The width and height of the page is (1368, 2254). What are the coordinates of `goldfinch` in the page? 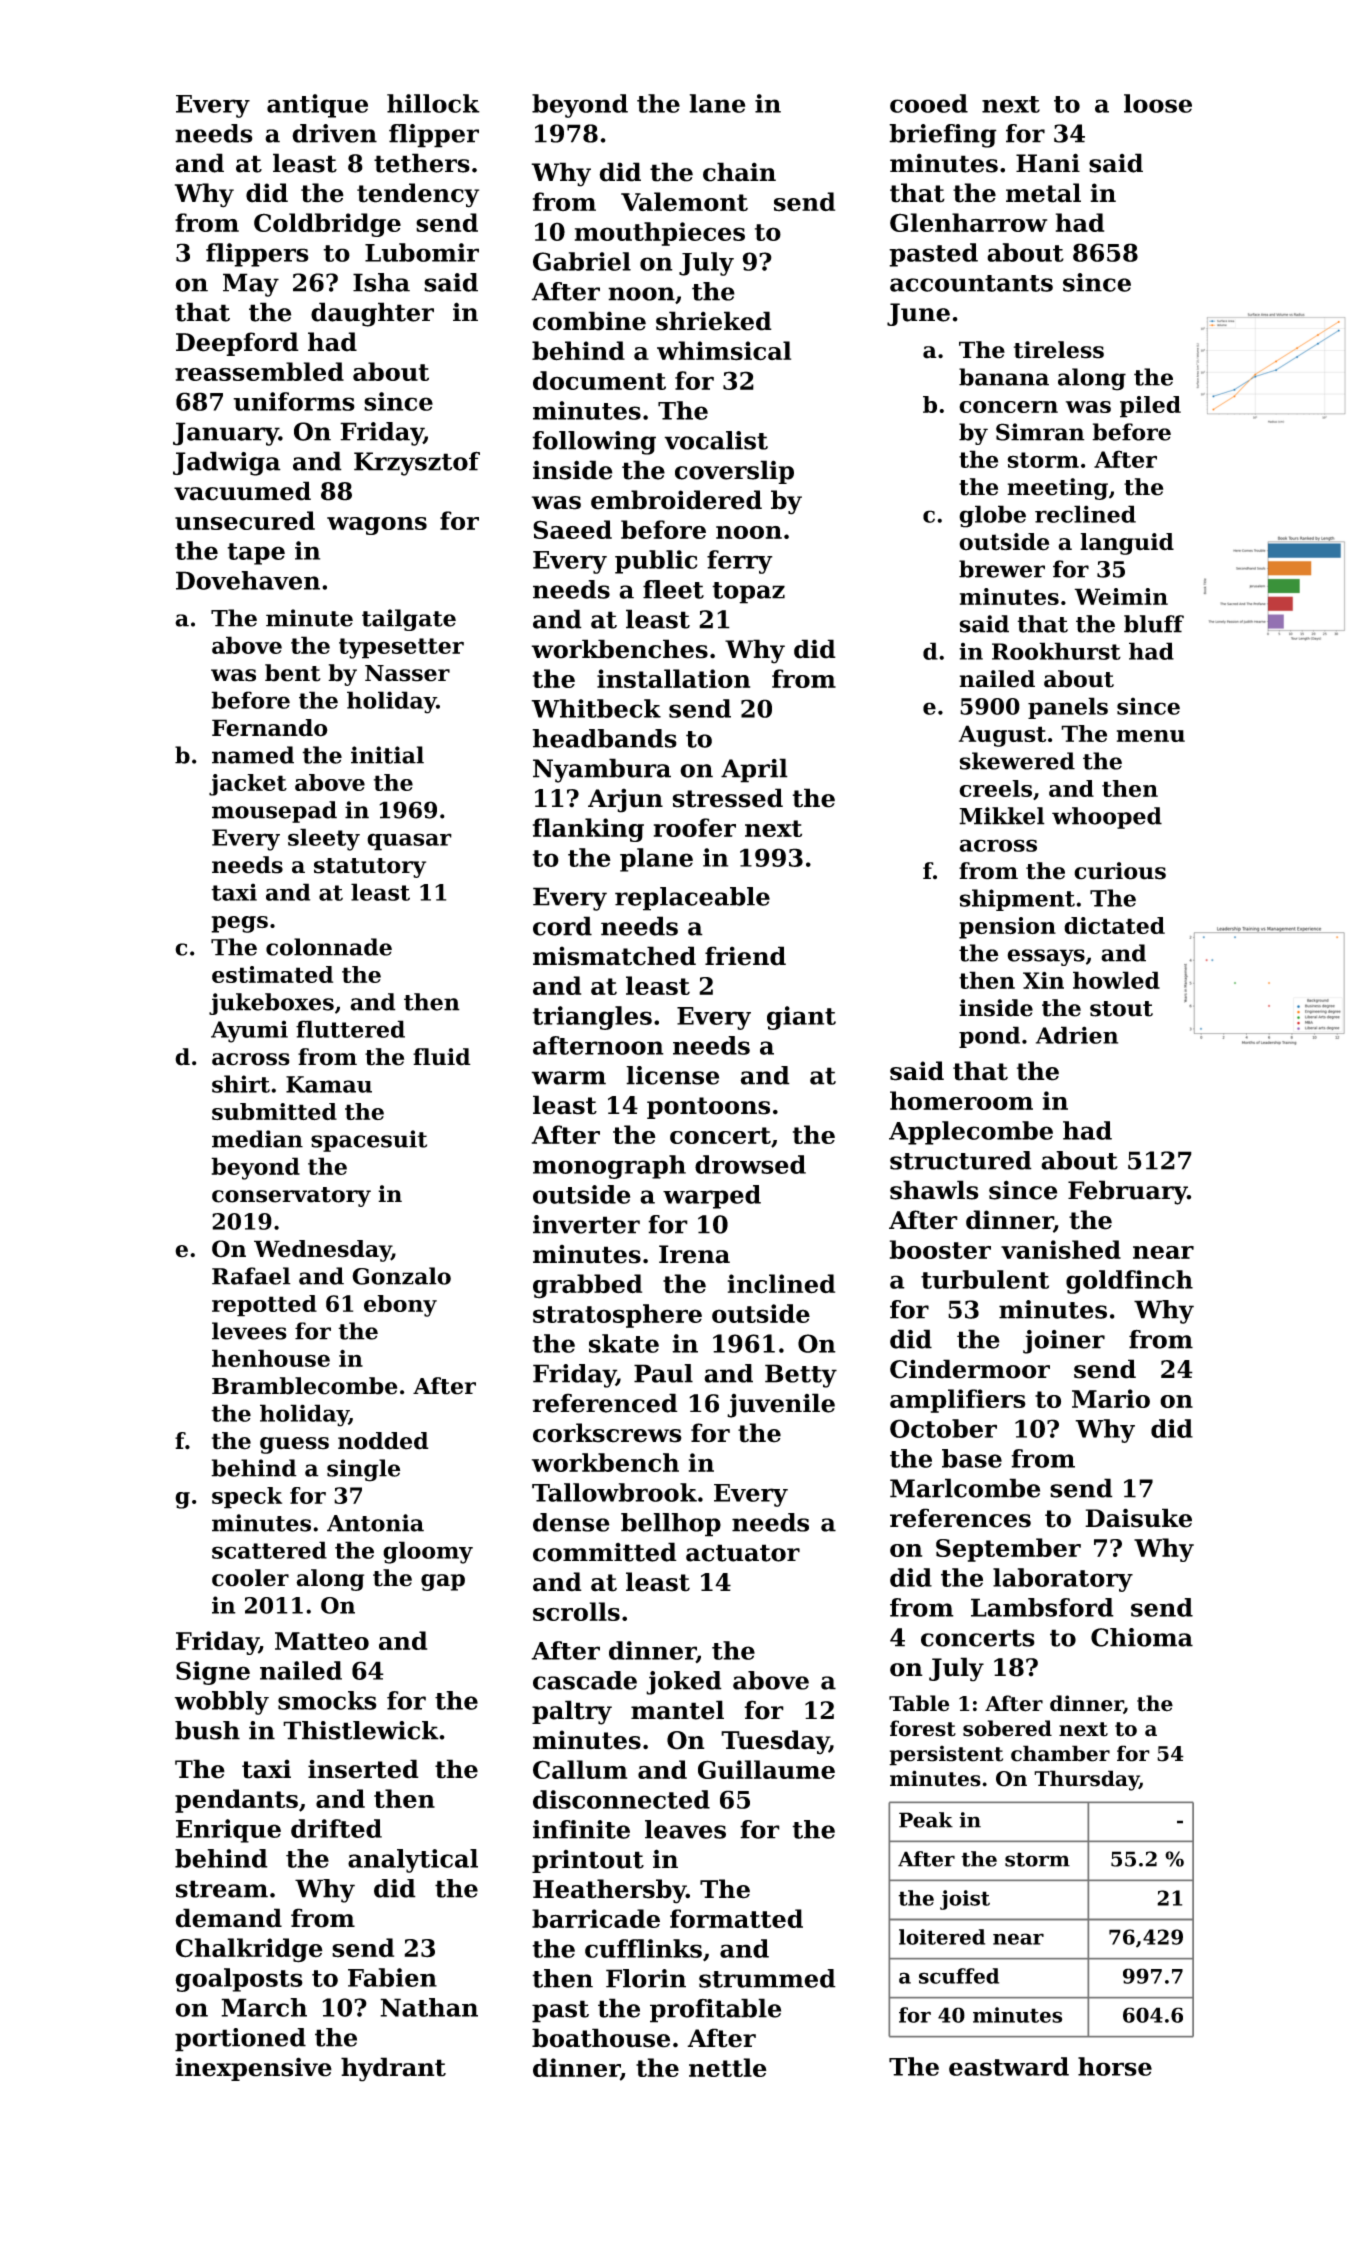 It's located at (1129, 1282).
